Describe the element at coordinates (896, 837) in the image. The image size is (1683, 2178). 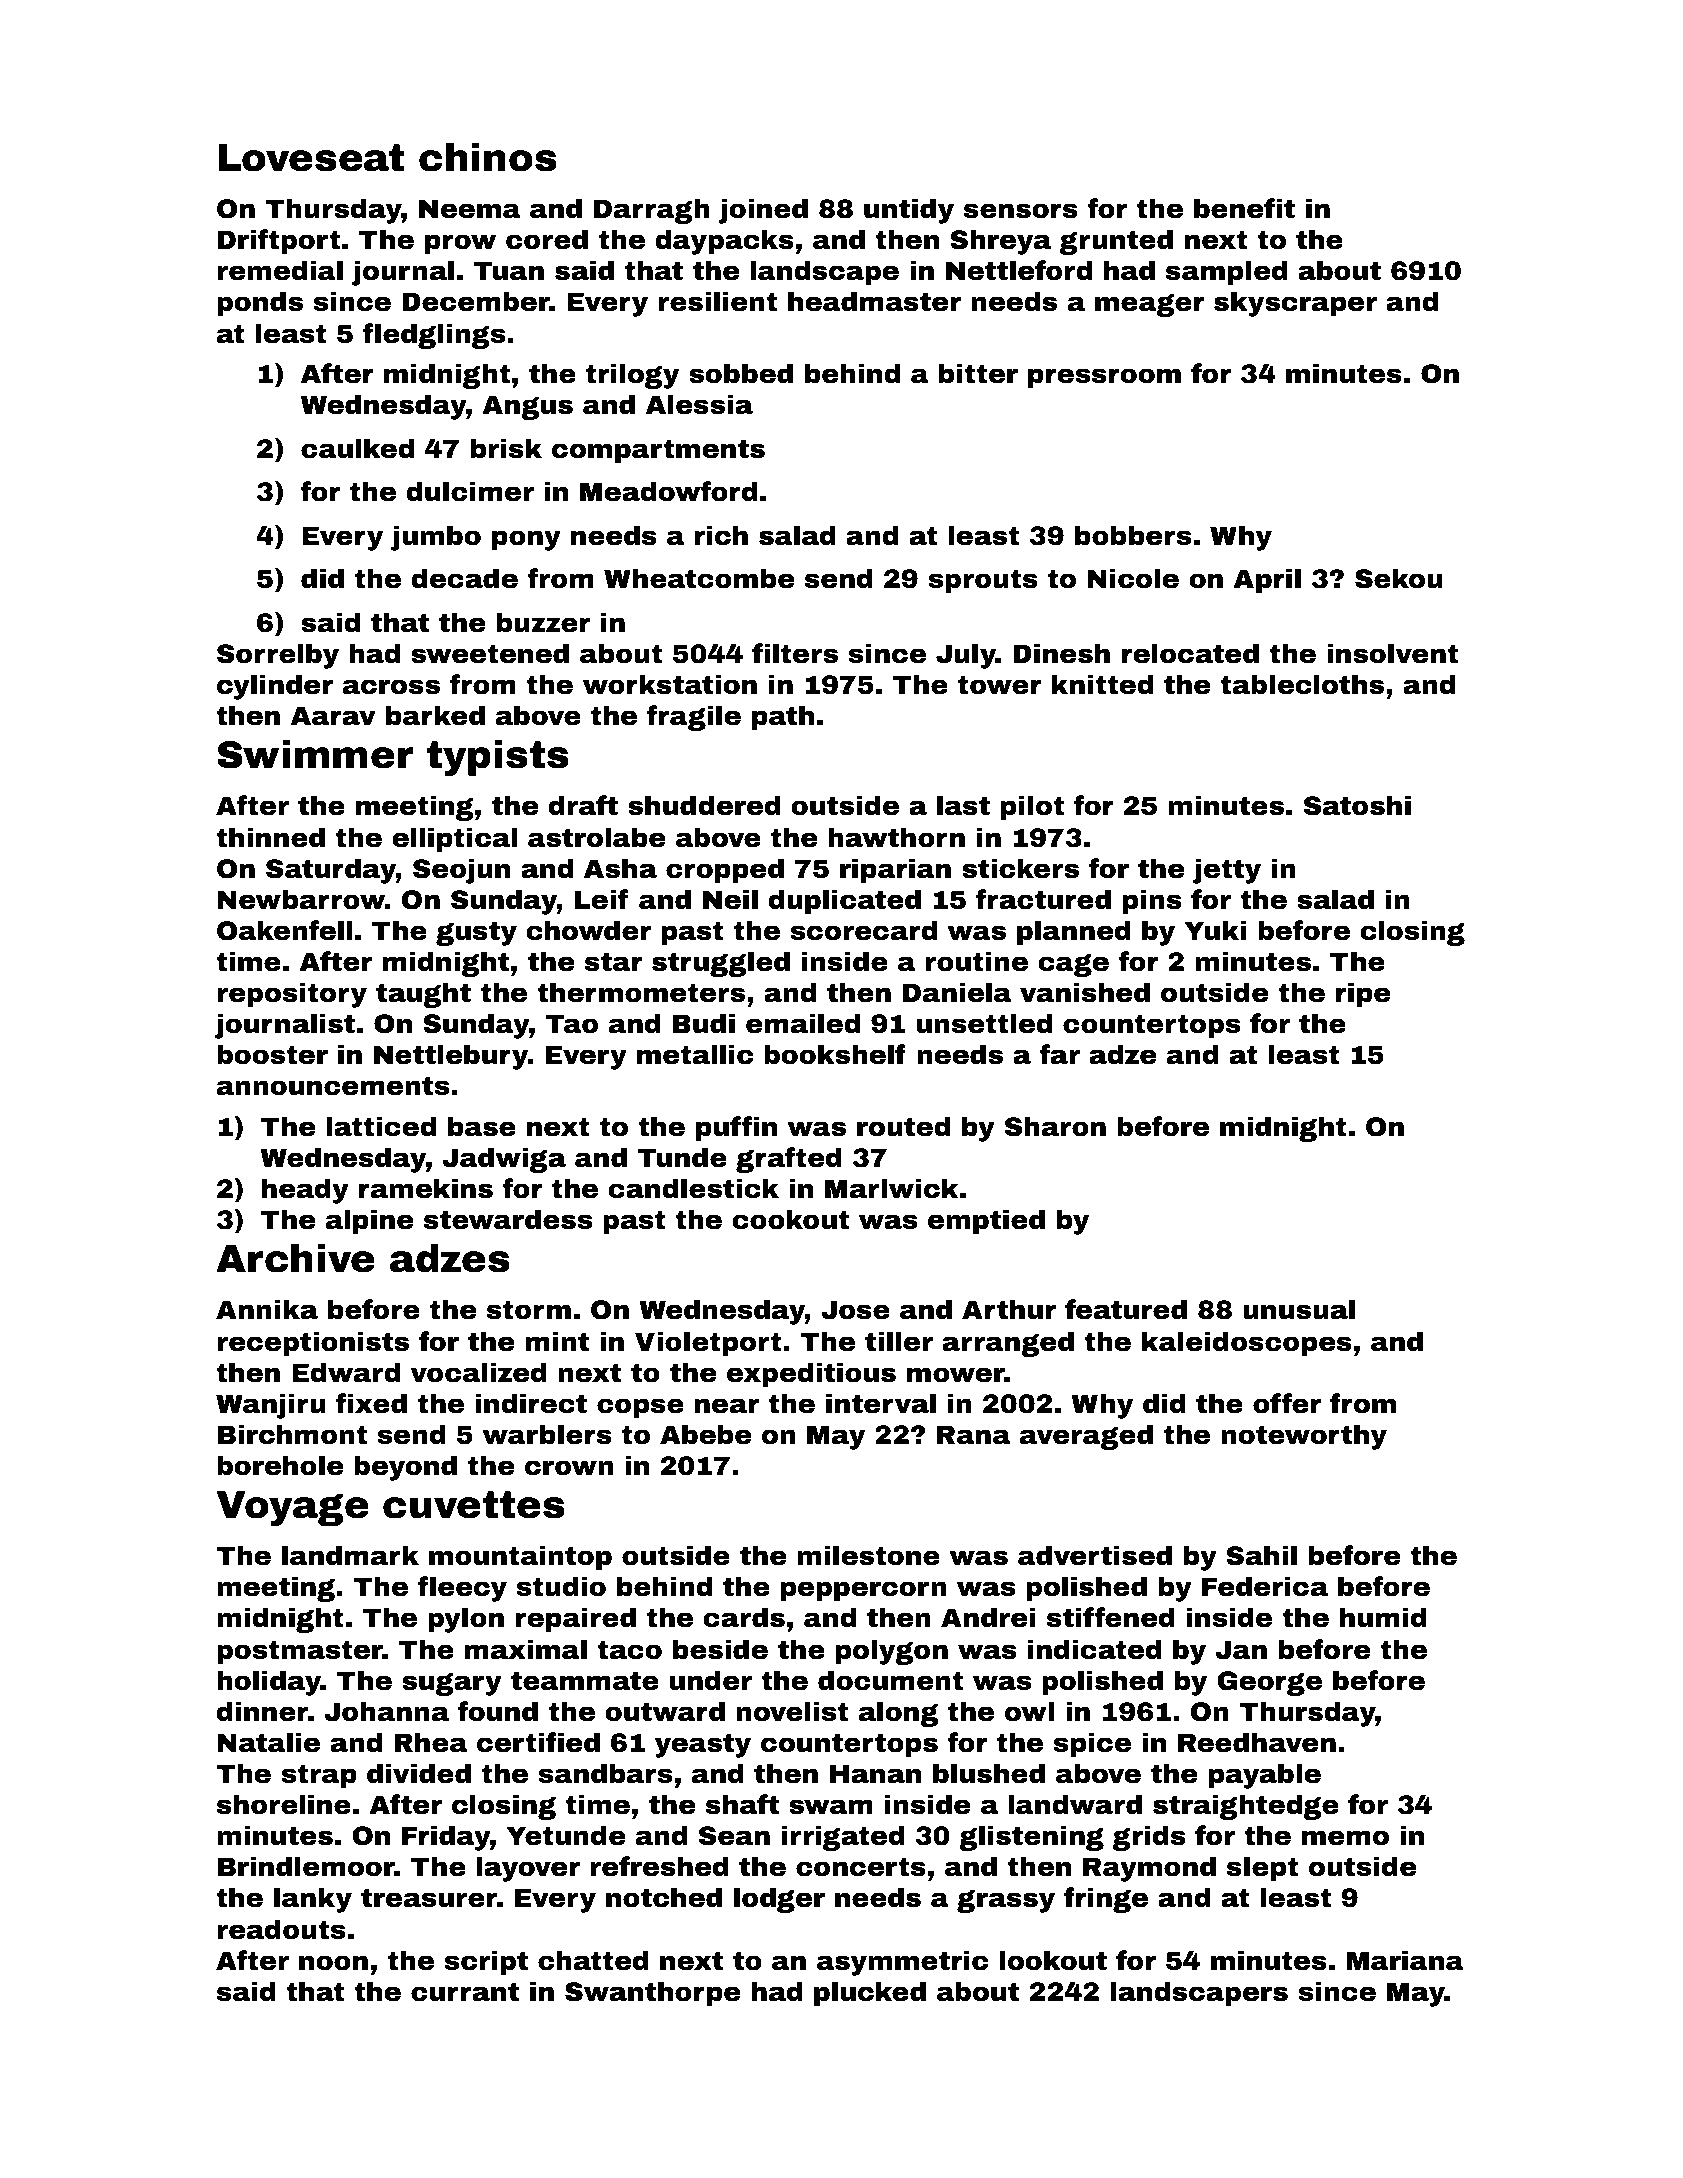
I see `hawthorn` at that location.
